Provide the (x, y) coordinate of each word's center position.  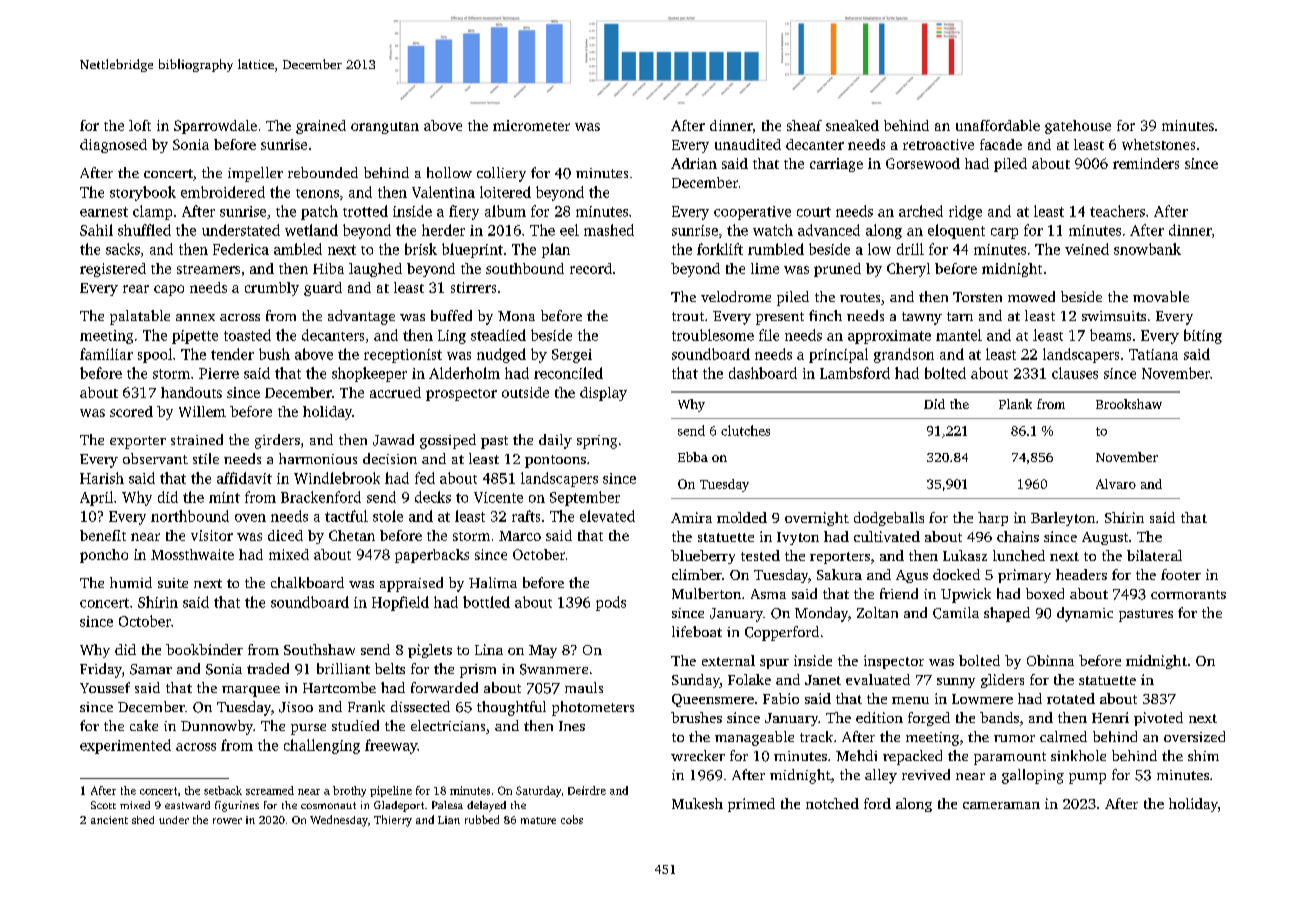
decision (390, 458)
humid (131, 582)
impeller (255, 174)
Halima (493, 582)
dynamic (1085, 614)
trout (688, 316)
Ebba (693, 457)
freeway (391, 746)
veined (1087, 249)
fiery (464, 212)
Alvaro (1116, 484)
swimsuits (1114, 316)
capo (169, 290)
